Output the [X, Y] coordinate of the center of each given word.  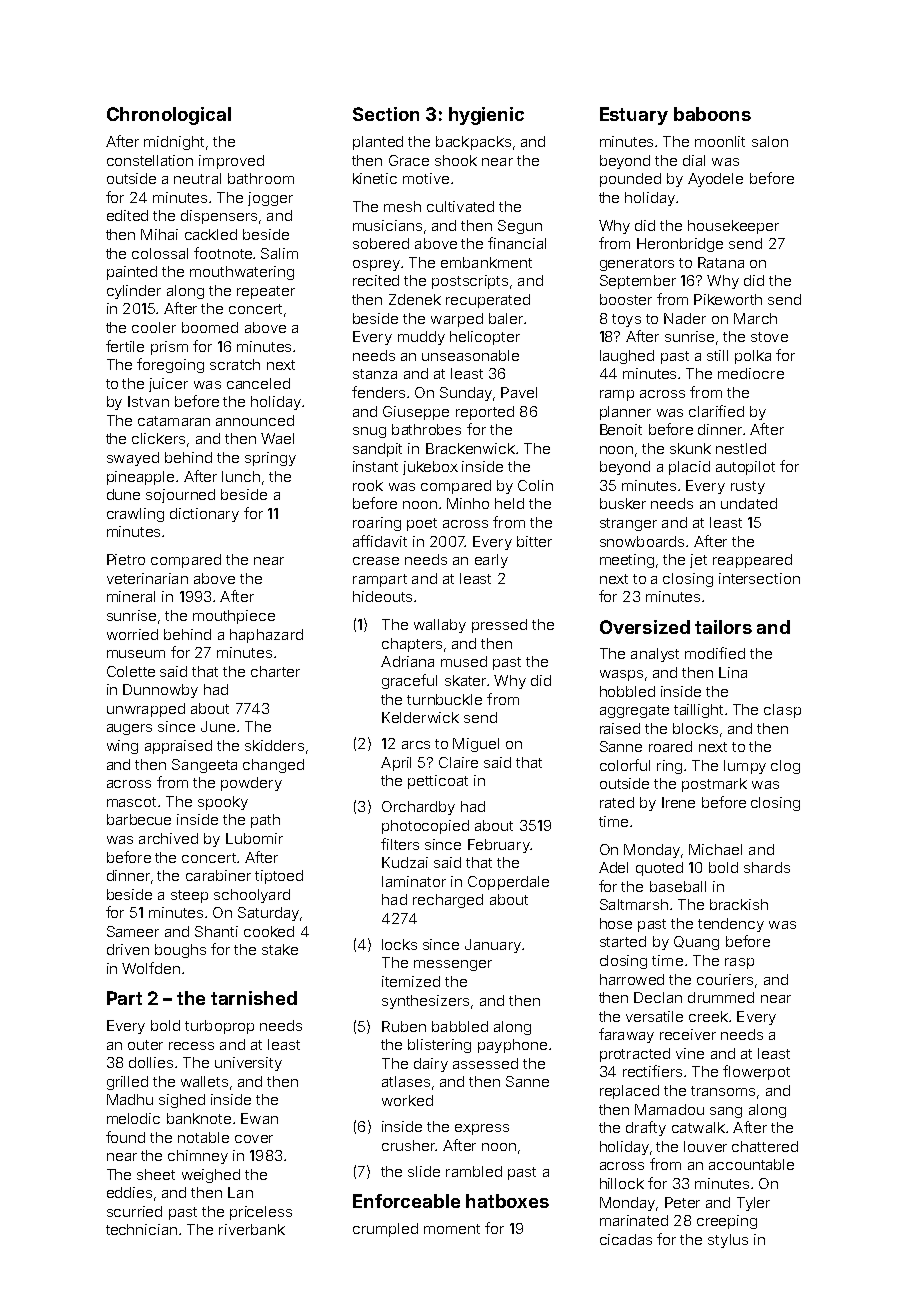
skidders [274, 745]
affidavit [380, 541]
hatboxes [507, 1201]
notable [203, 1137]
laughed [627, 357]
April [396, 764]
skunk [690, 448]
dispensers [219, 217]
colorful [625, 765]
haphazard [266, 636]
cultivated [460, 206]
